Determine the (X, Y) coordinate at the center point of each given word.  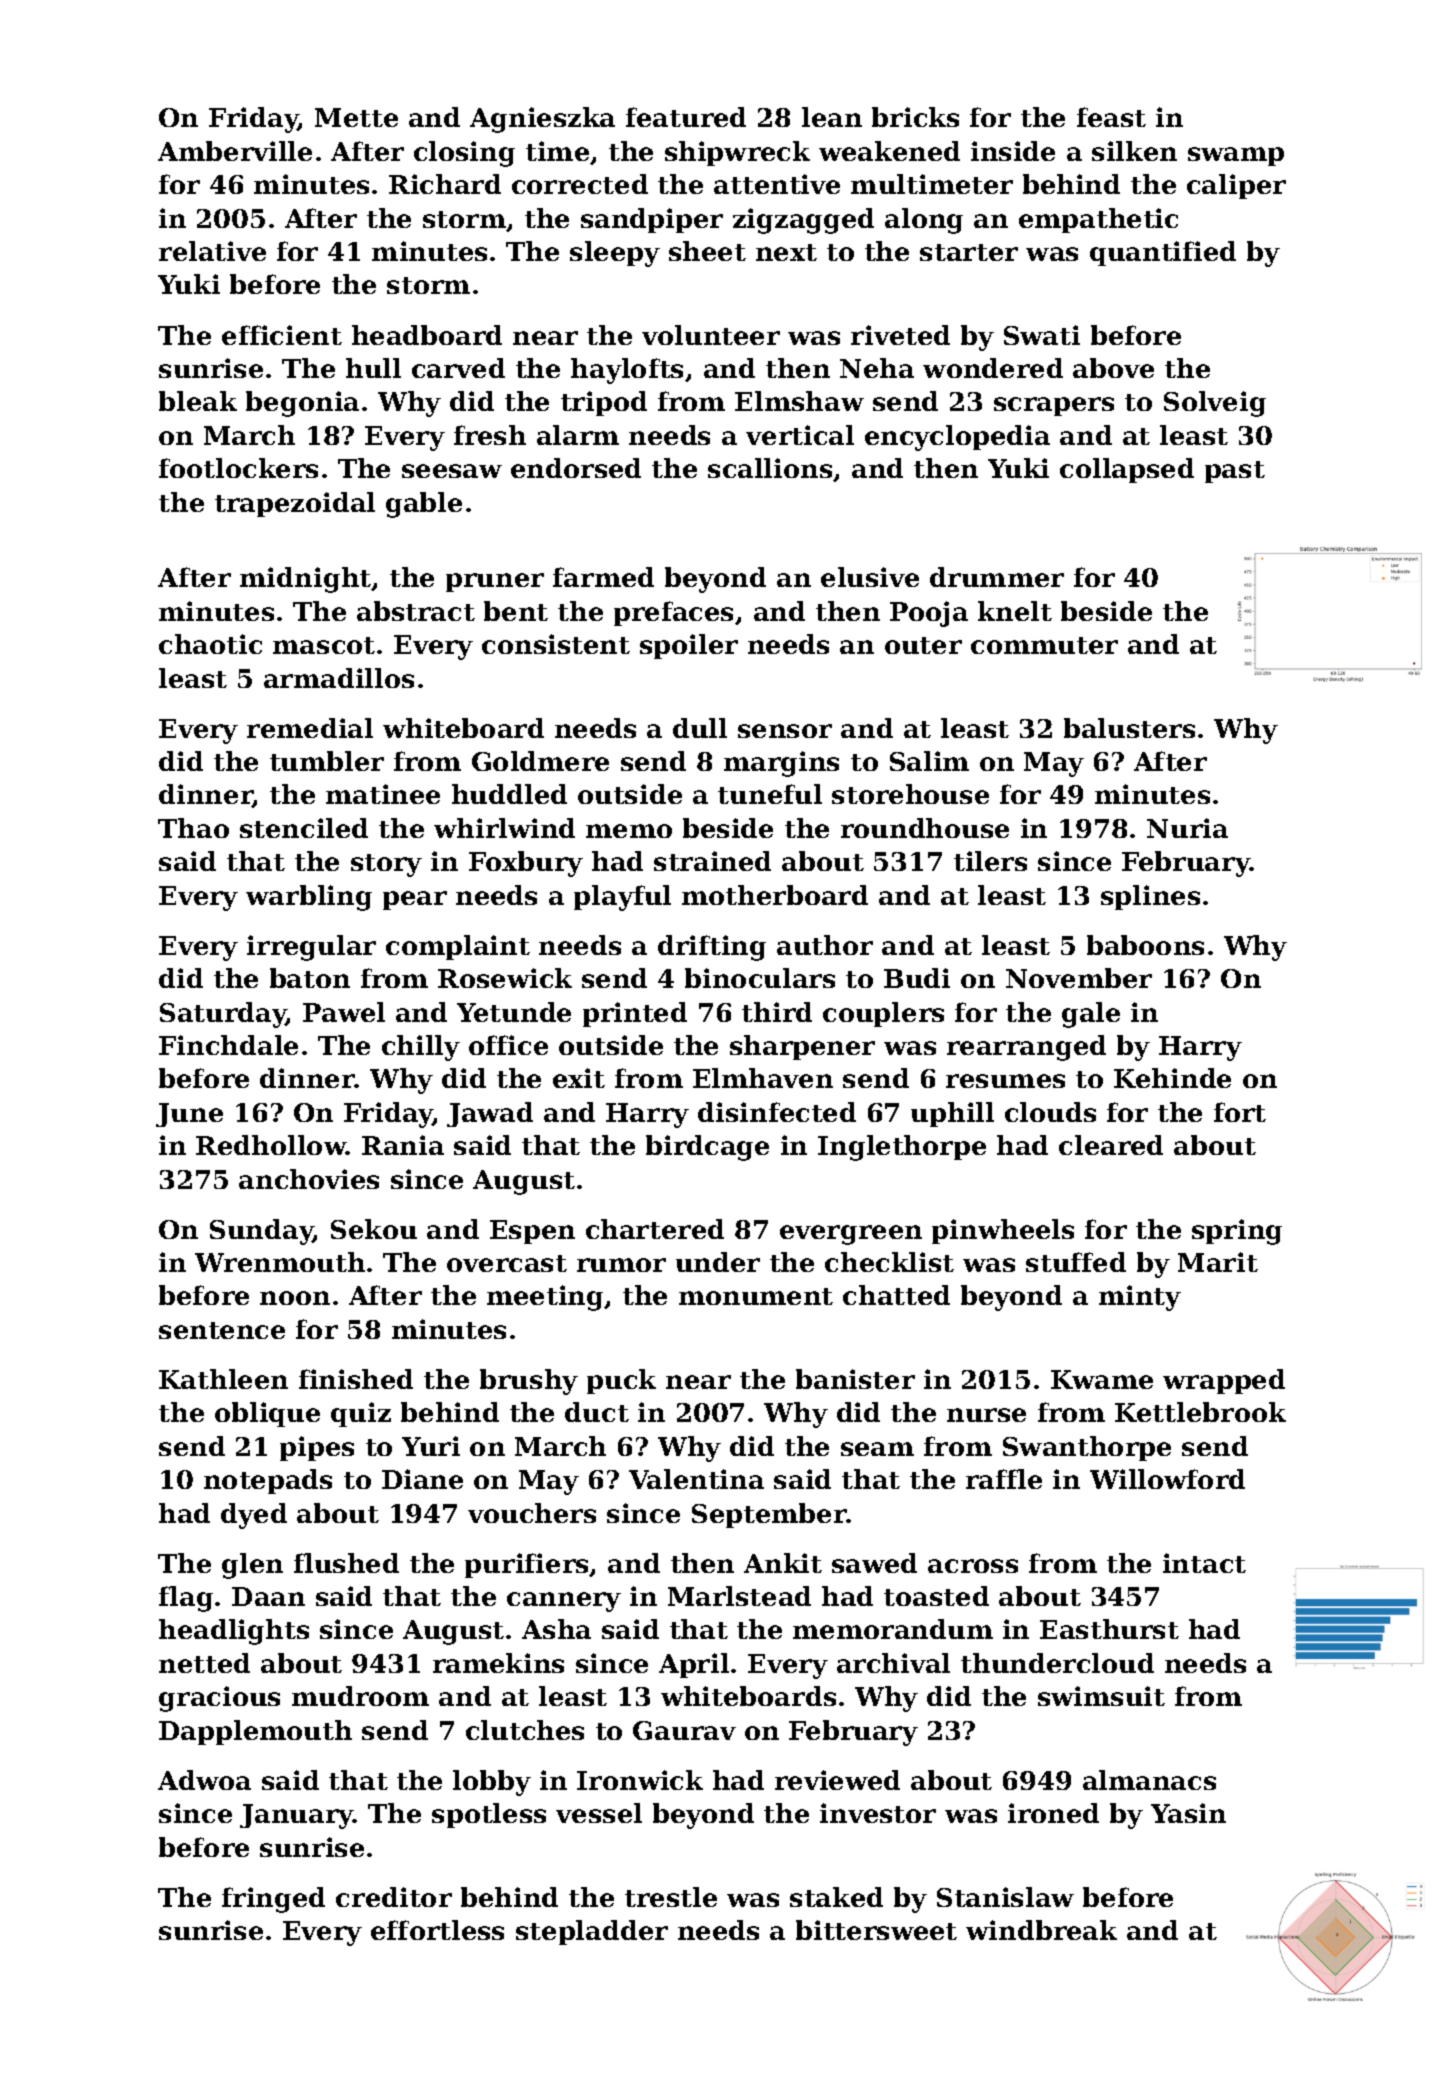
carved (458, 368)
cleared (1111, 1145)
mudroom (360, 1696)
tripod (604, 403)
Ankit (783, 1563)
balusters (1129, 728)
